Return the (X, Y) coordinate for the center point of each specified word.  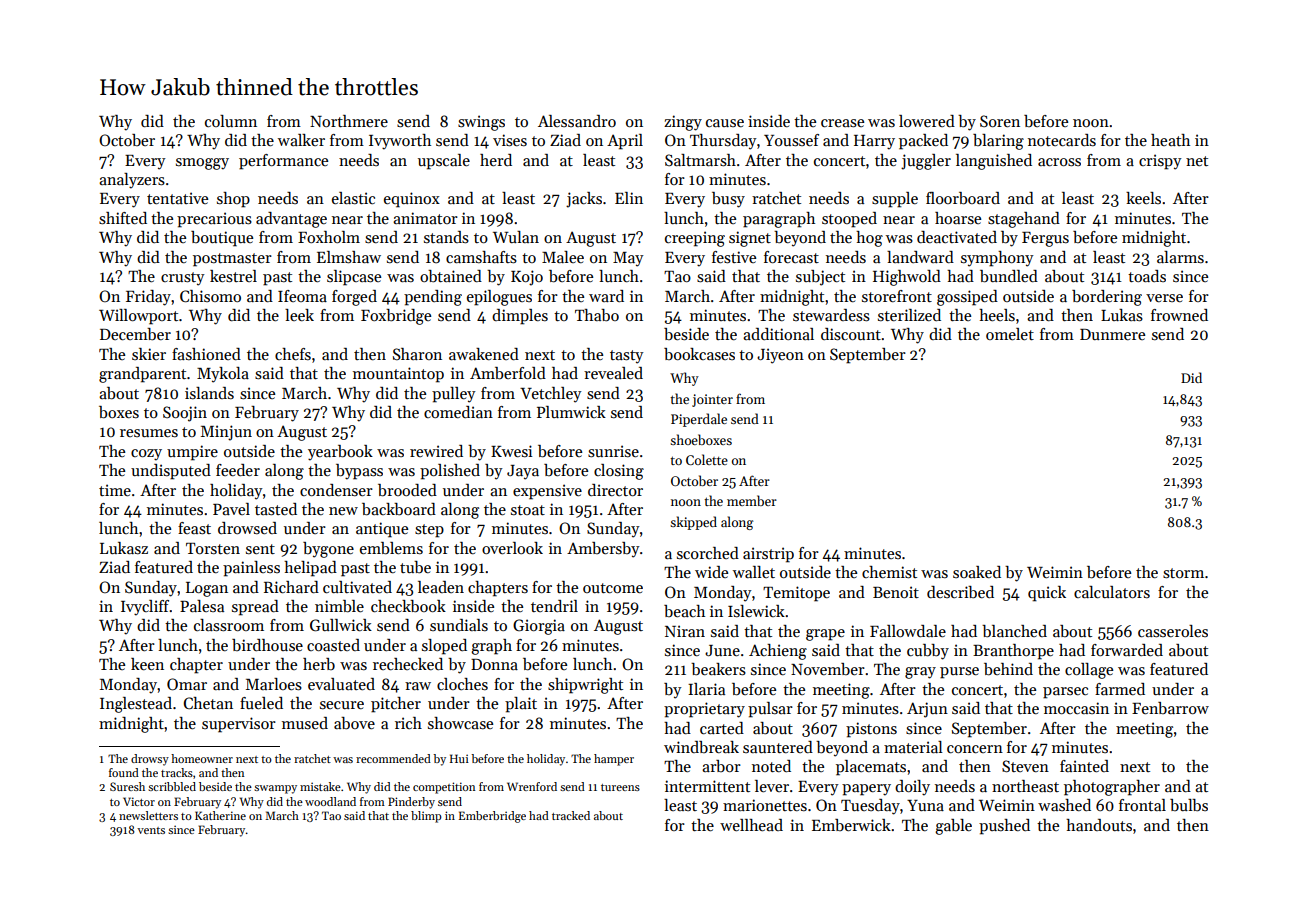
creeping (695, 239)
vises (510, 140)
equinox (412, 200)
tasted (276, 509)
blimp (426, 817)
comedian (458, 412)
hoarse (958, 218)
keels (1143, 198)
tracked (571, 815)
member (752, 500)
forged (354, 298)
